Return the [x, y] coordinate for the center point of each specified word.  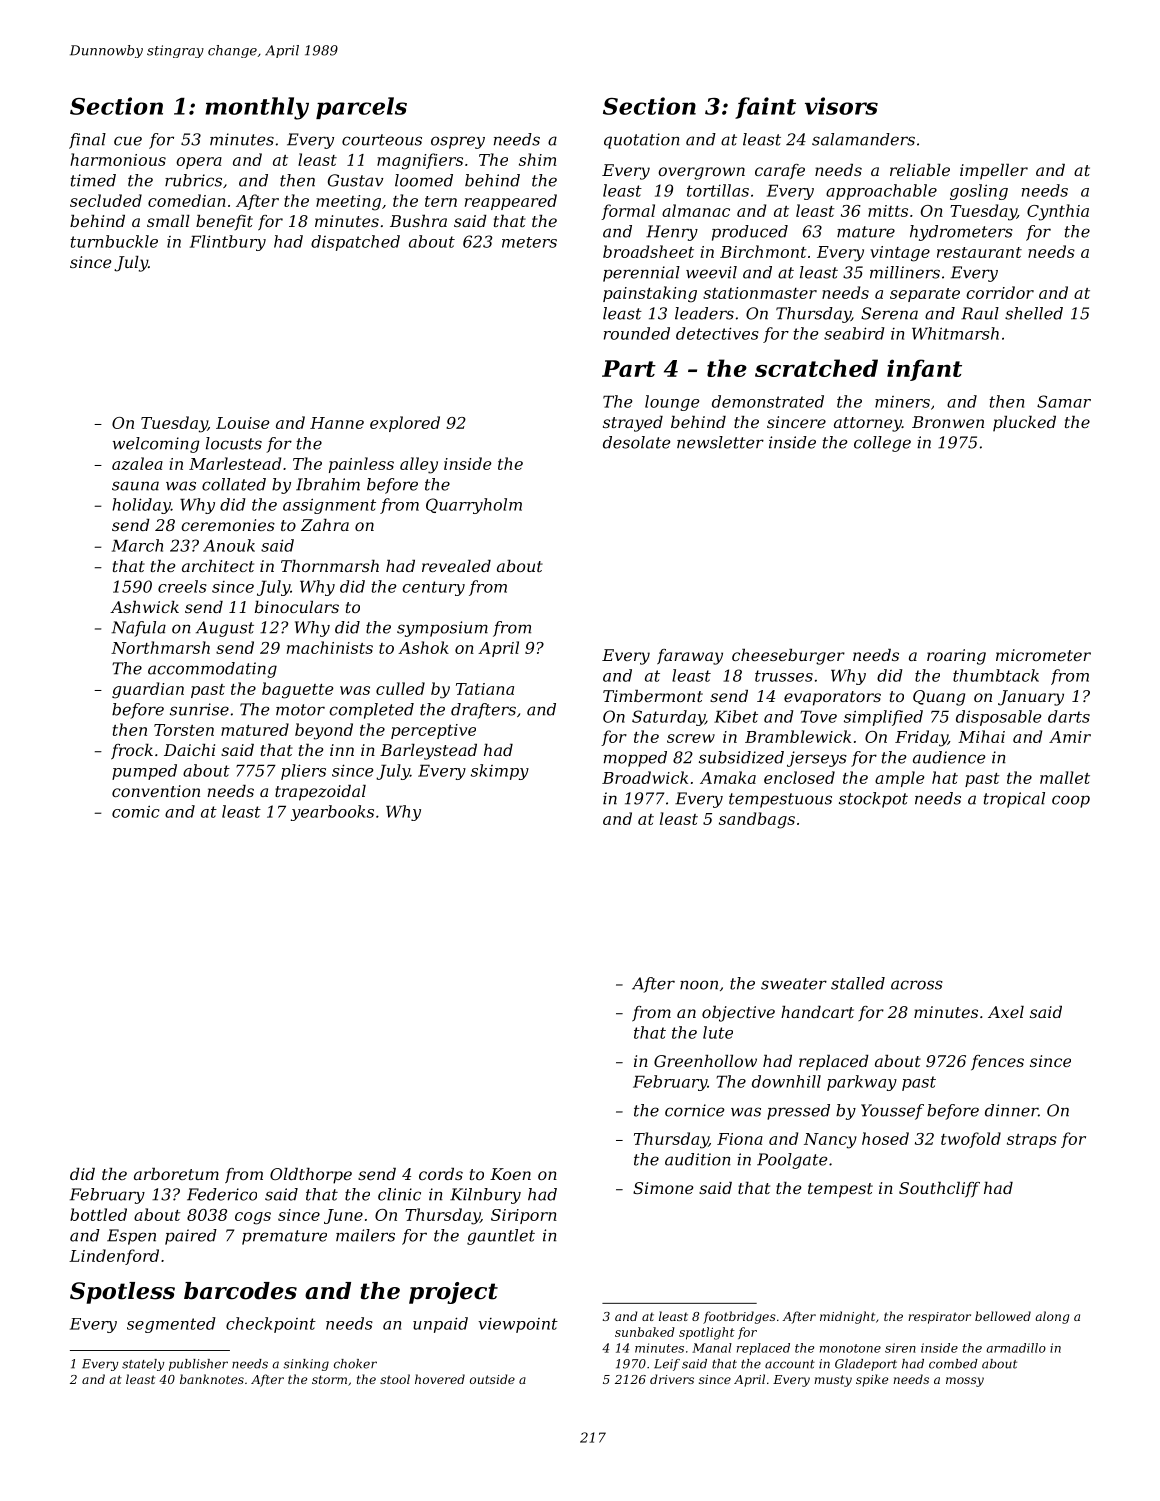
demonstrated [768, 401]
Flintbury [228, 243]
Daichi [189, 750]
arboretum [176, 1174]
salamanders [863, 139]
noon [699, 985]
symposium [442, 629]
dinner [1011, 1110]
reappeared [511, 202]
